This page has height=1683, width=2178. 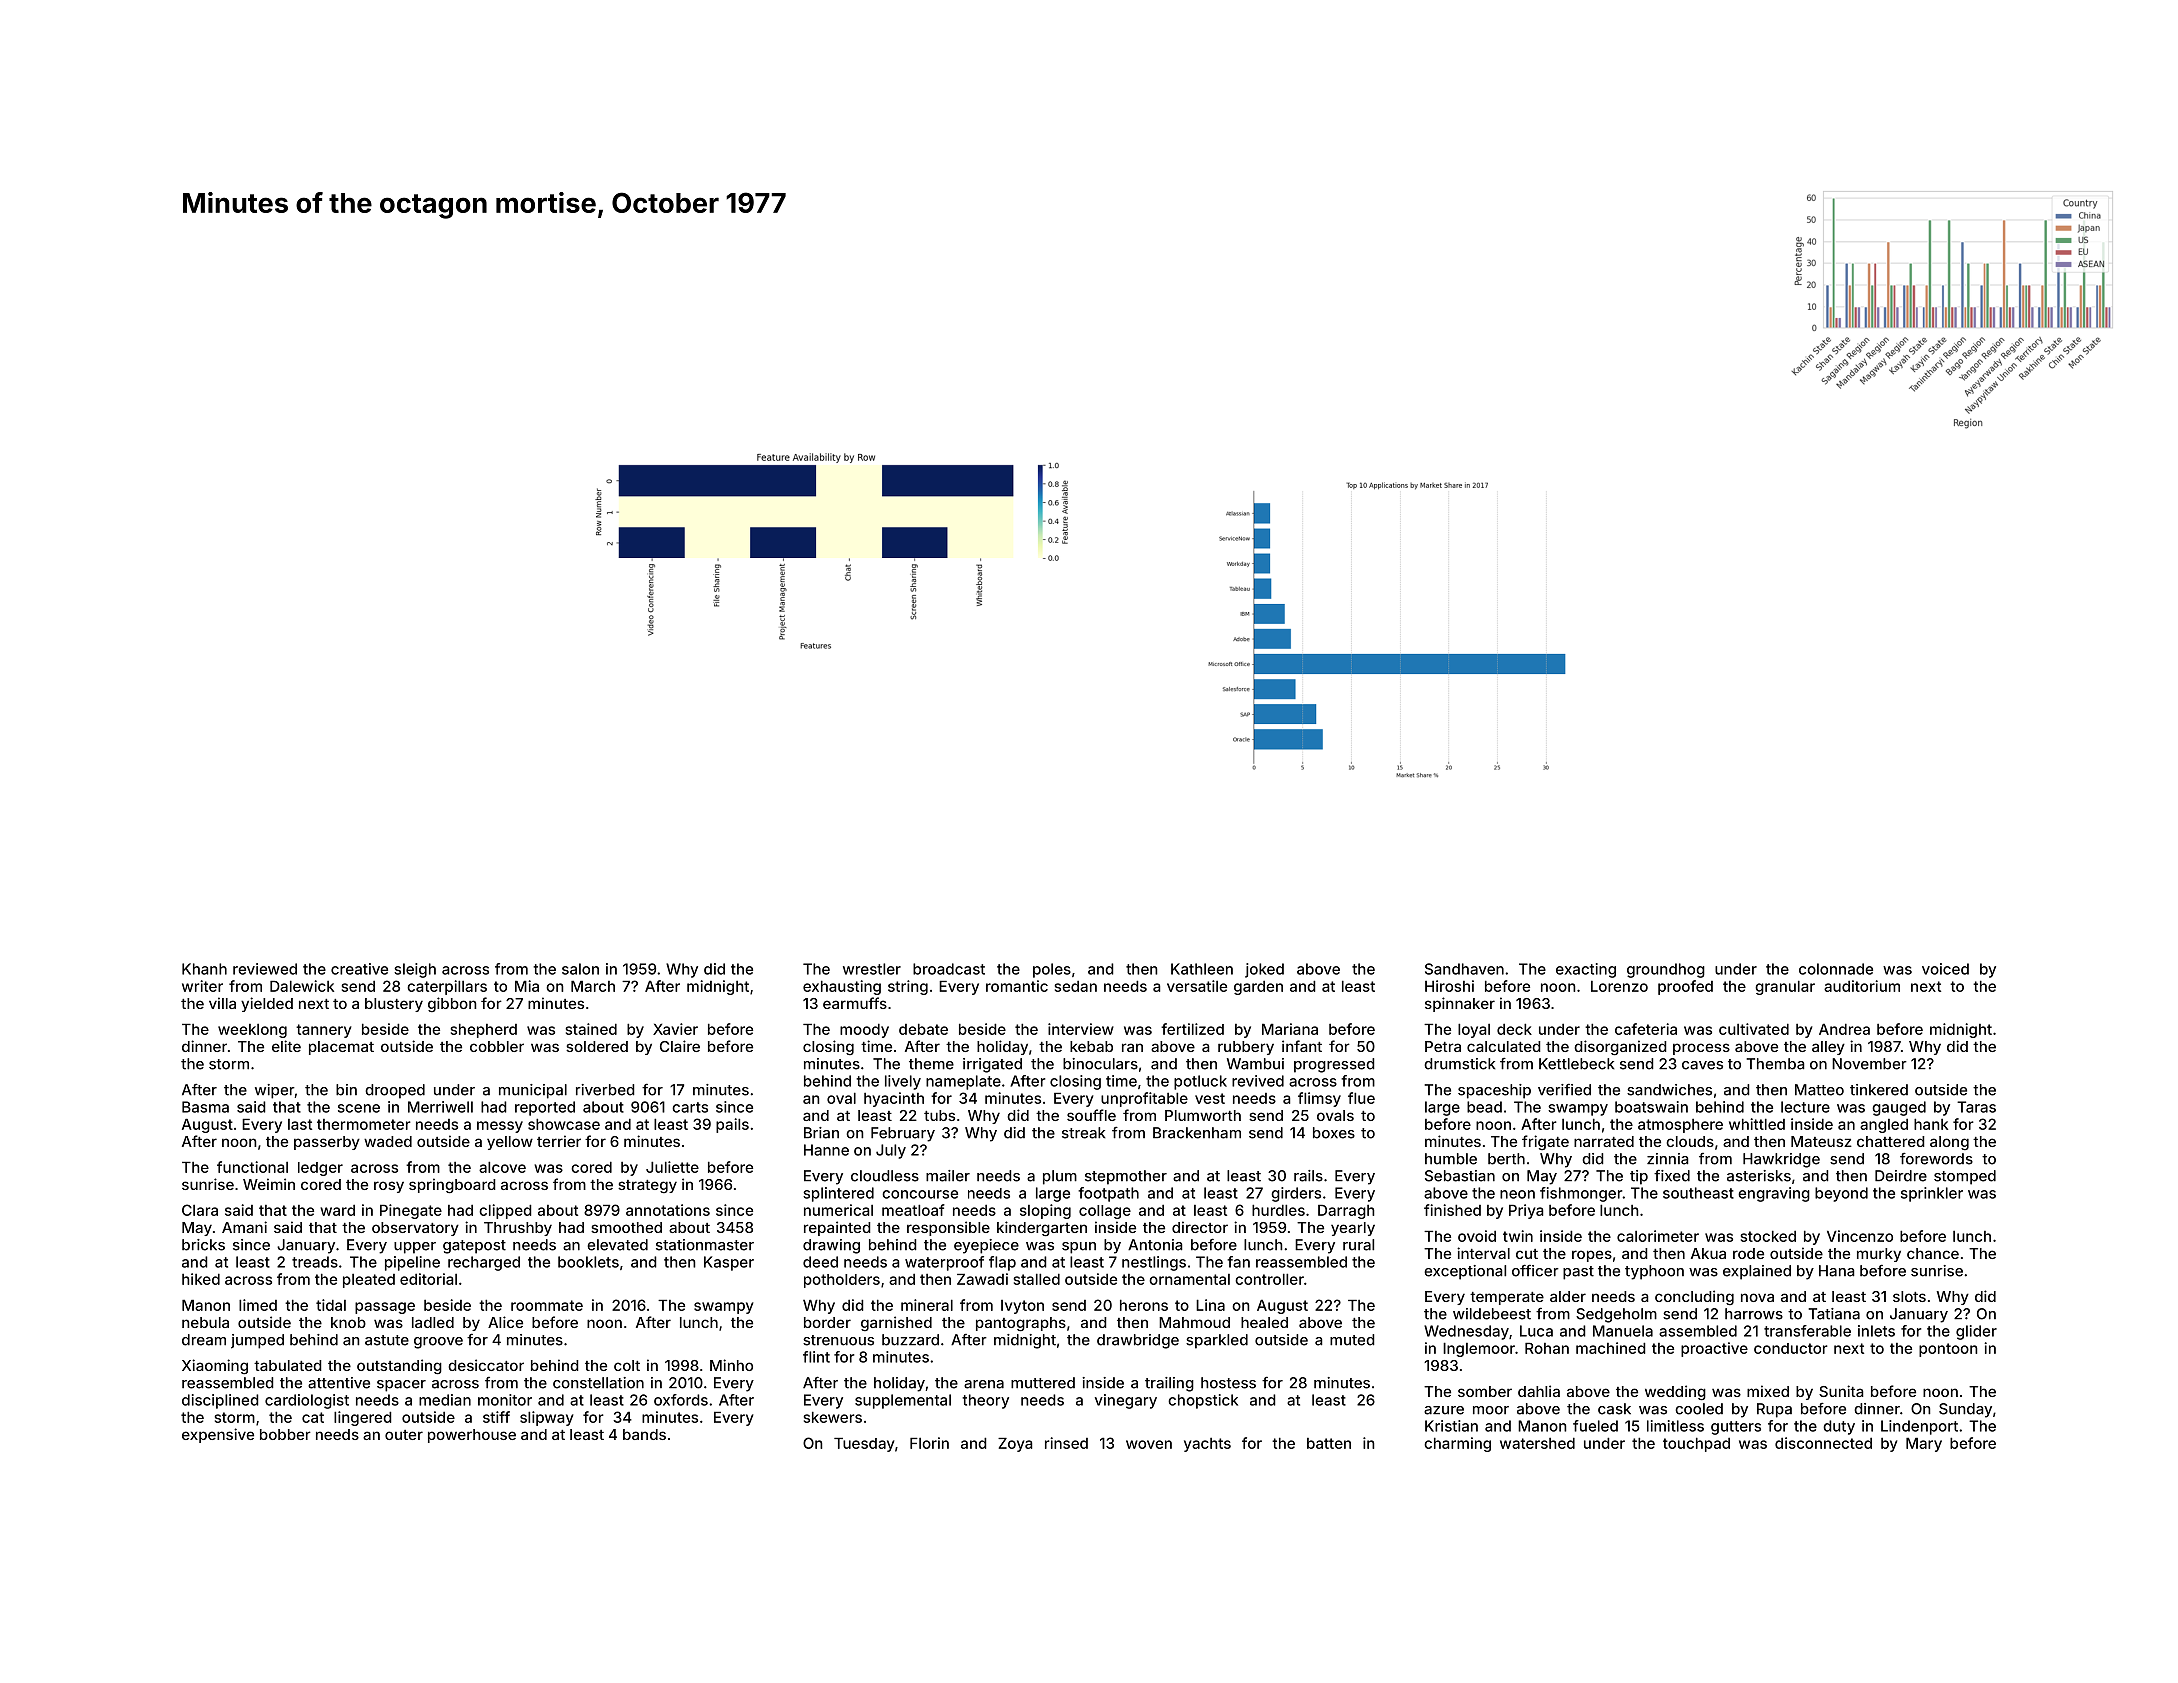 I want to click on skewers, so click(x=833, y=1417).
